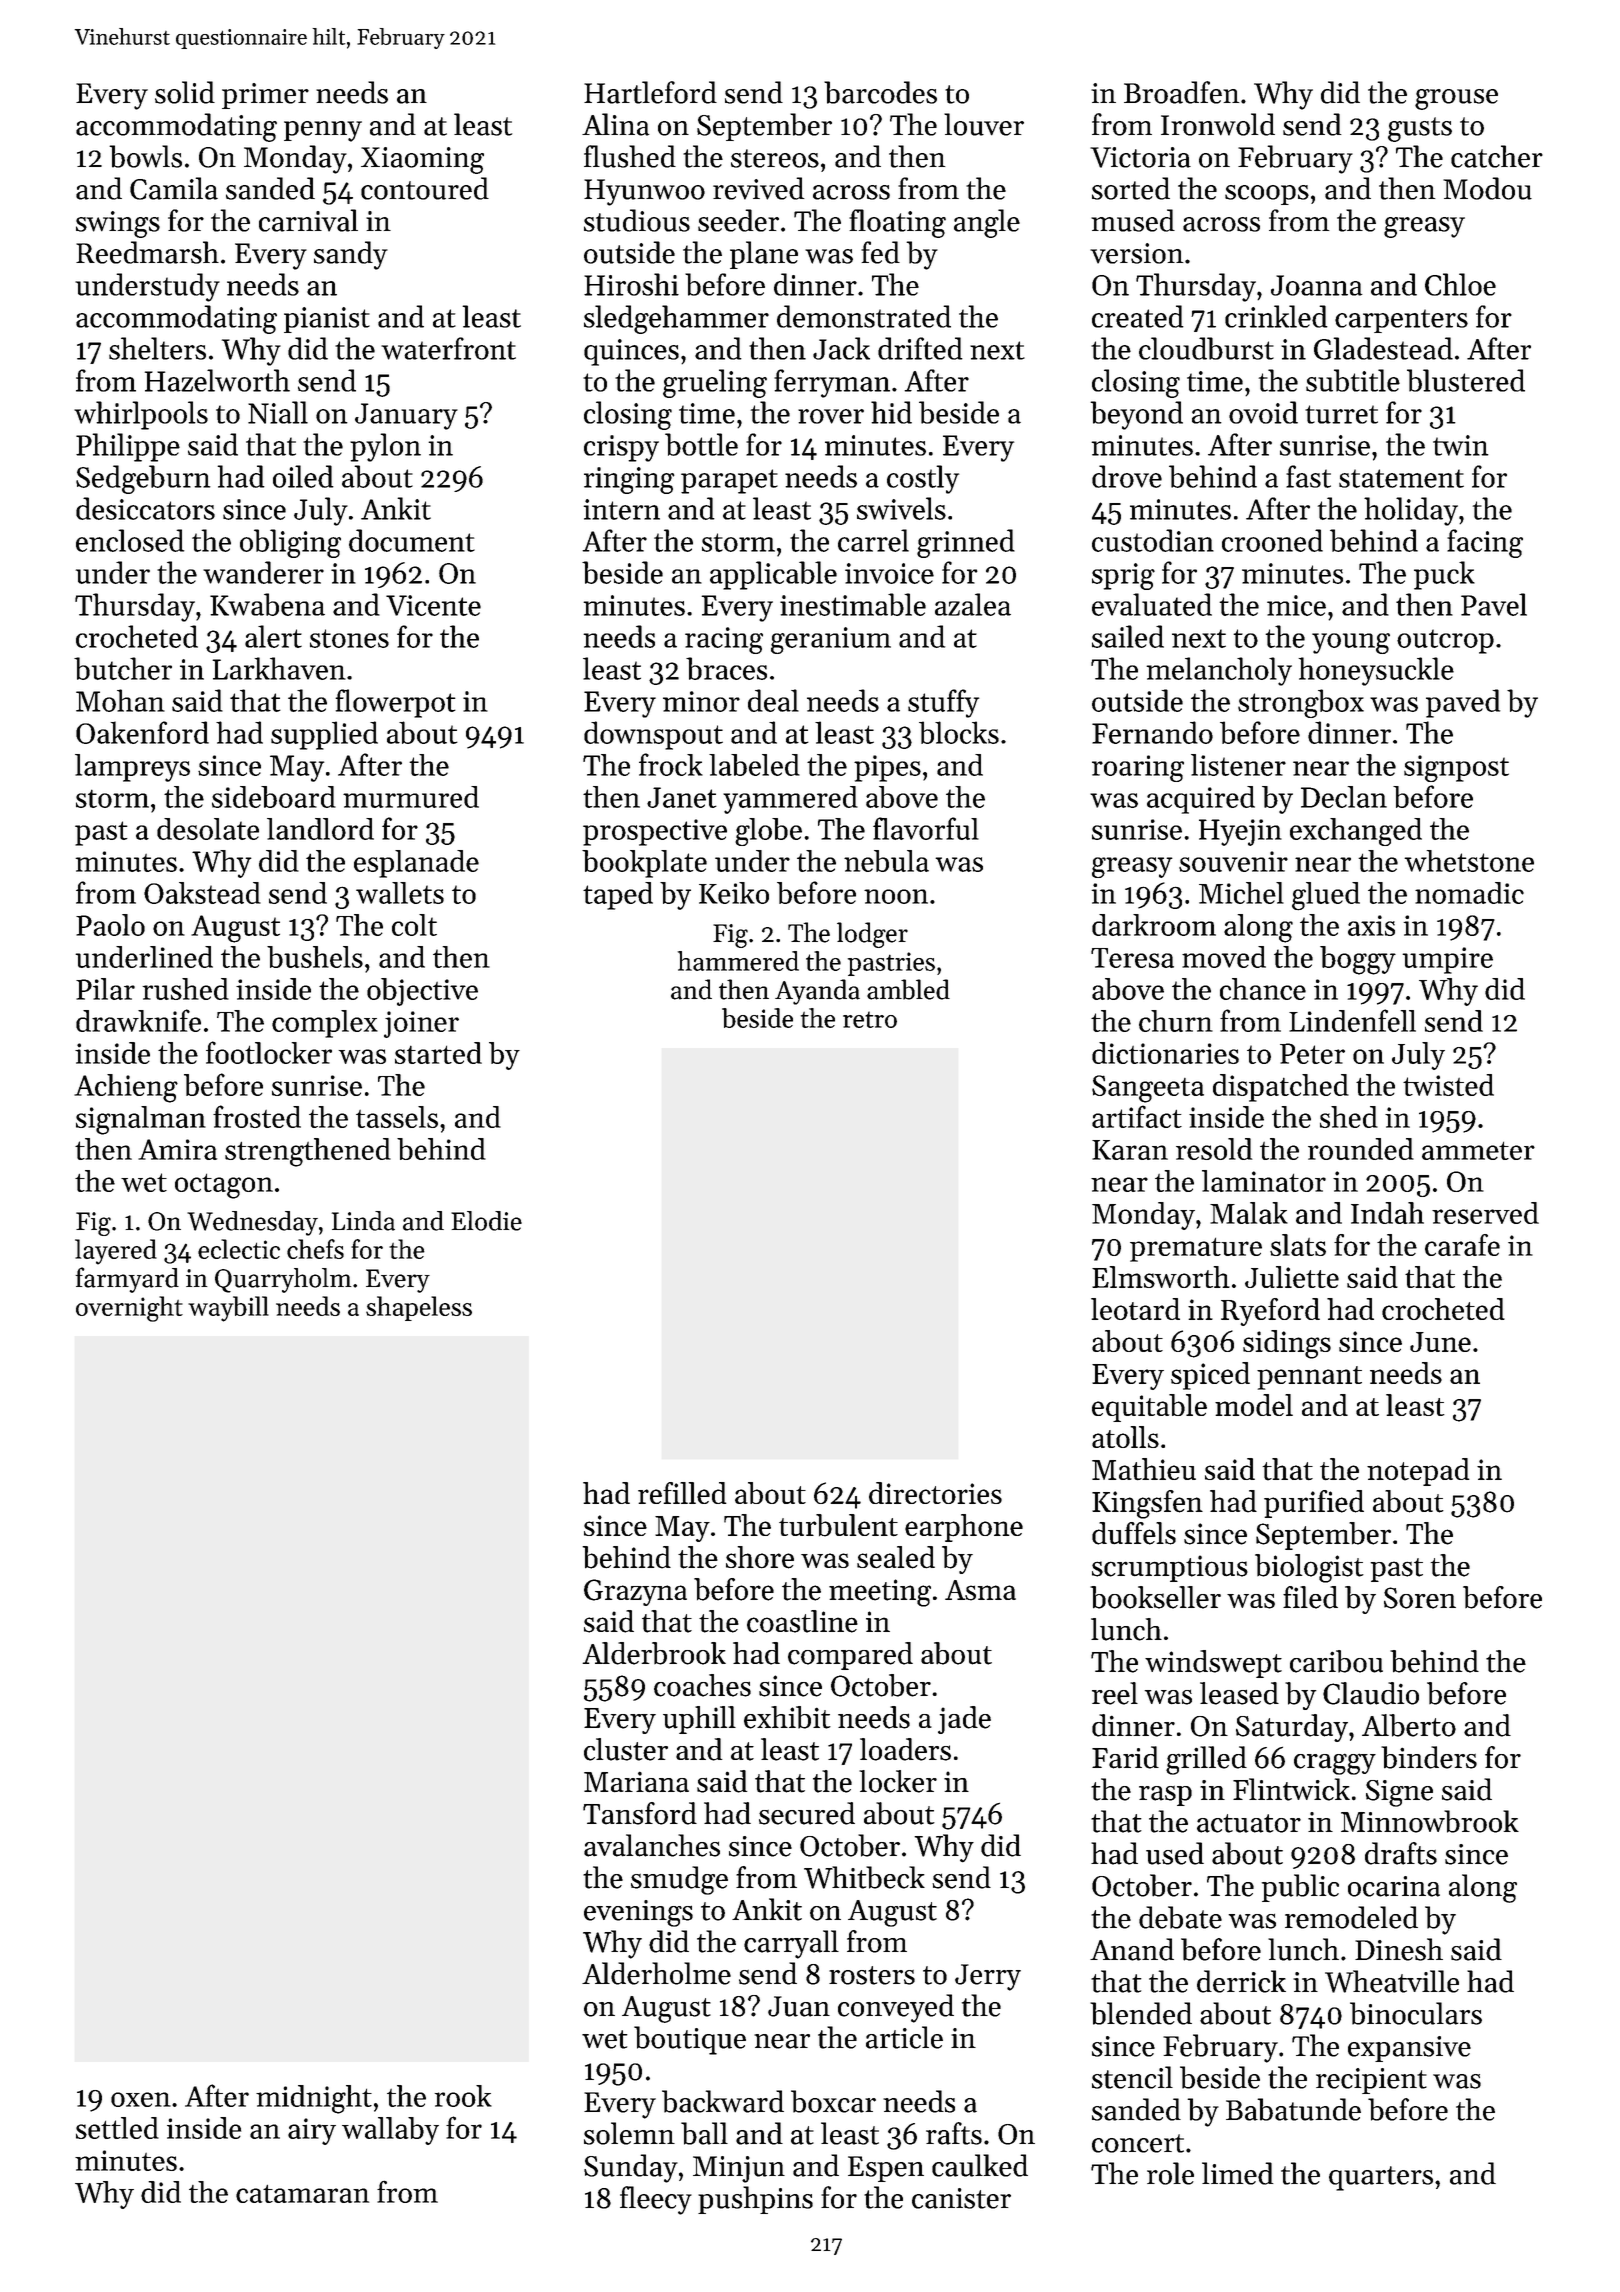 The image size is (1620, 2292). I want to click on pennant, so click(1309, 1378).
